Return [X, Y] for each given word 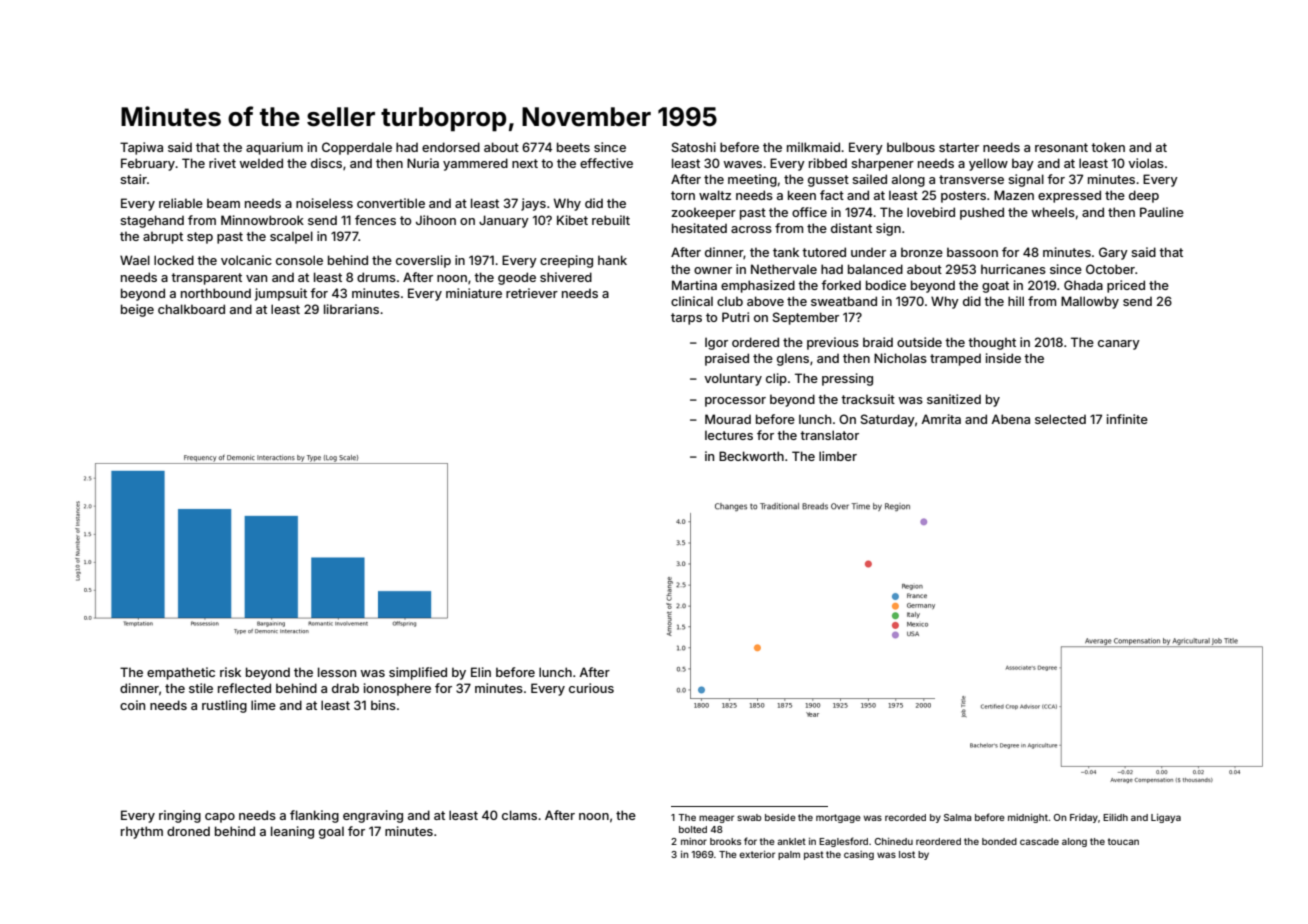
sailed [869, 179]
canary [1119, 345]
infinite [1127, 419]
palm [789, 855]
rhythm [142, 832]
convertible [391, 203]
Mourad [728, 419]
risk [230, 672]
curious [591, 688]
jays [533, 204]
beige [137, 310]
